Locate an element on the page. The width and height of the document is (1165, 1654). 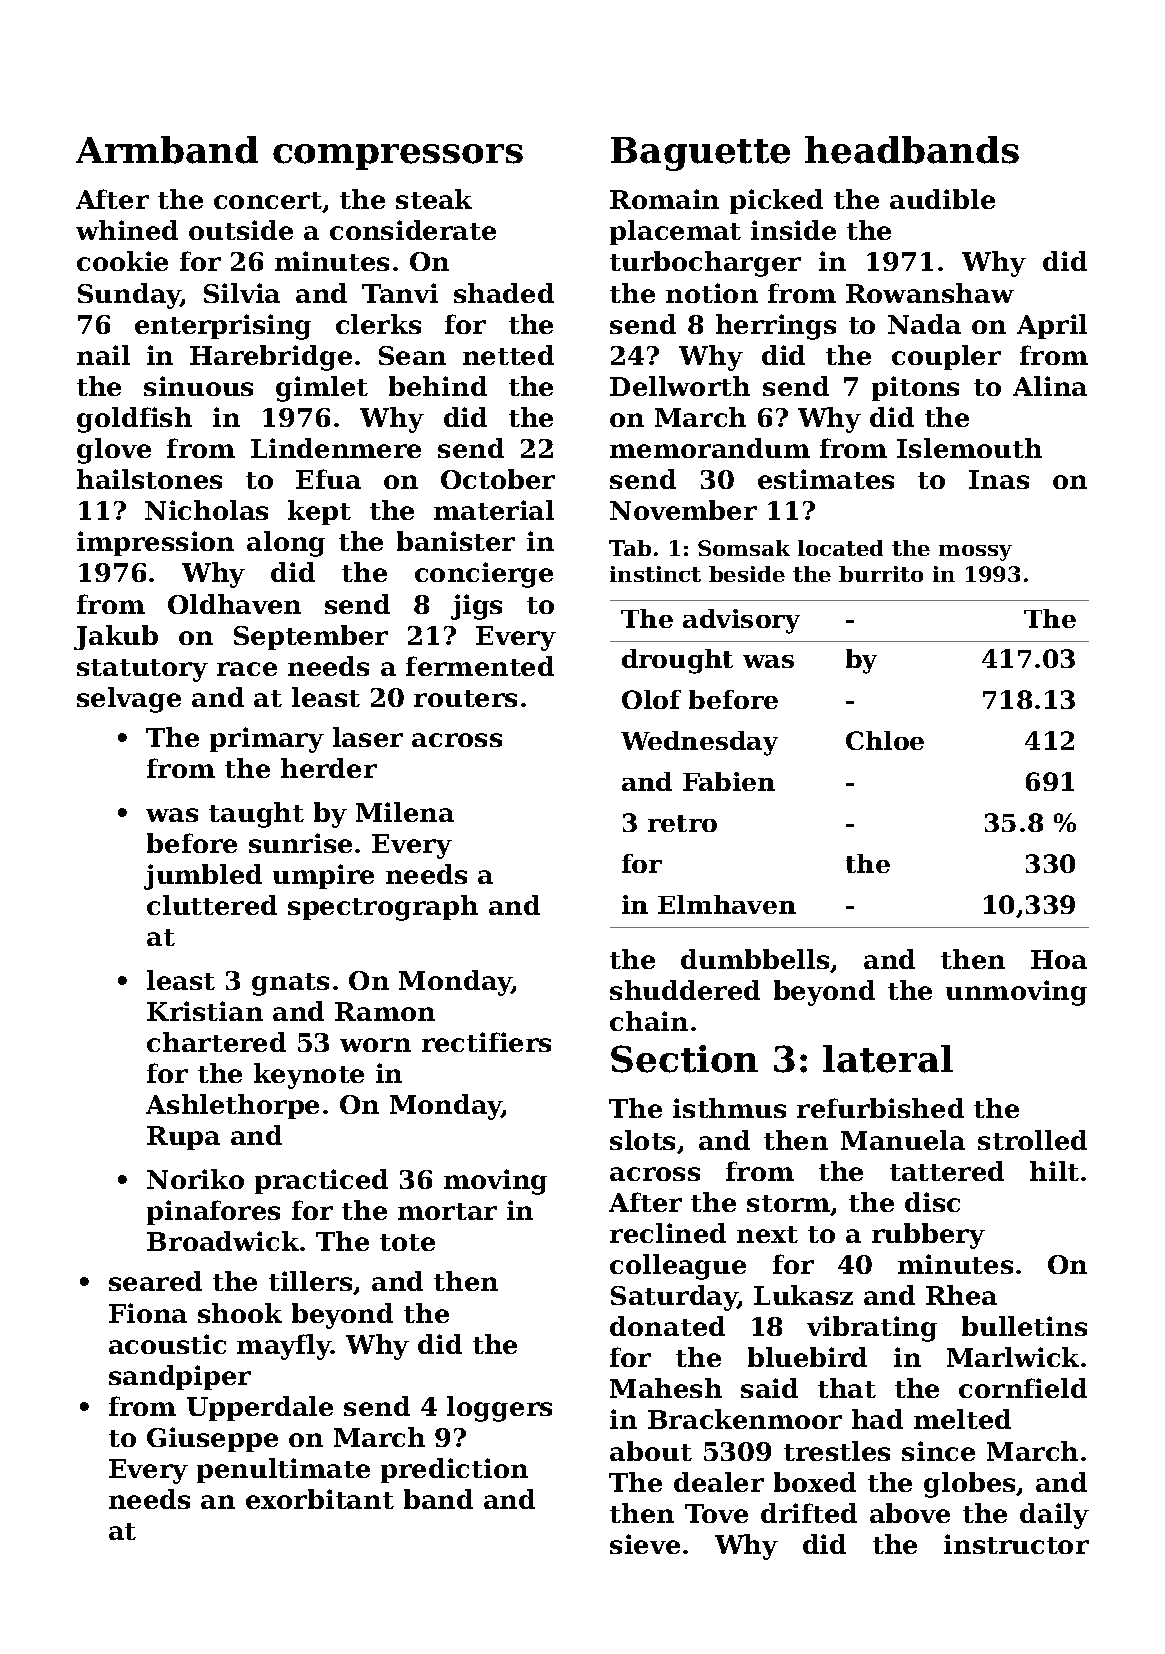
Baguette is located at coordinates (700, 154).
